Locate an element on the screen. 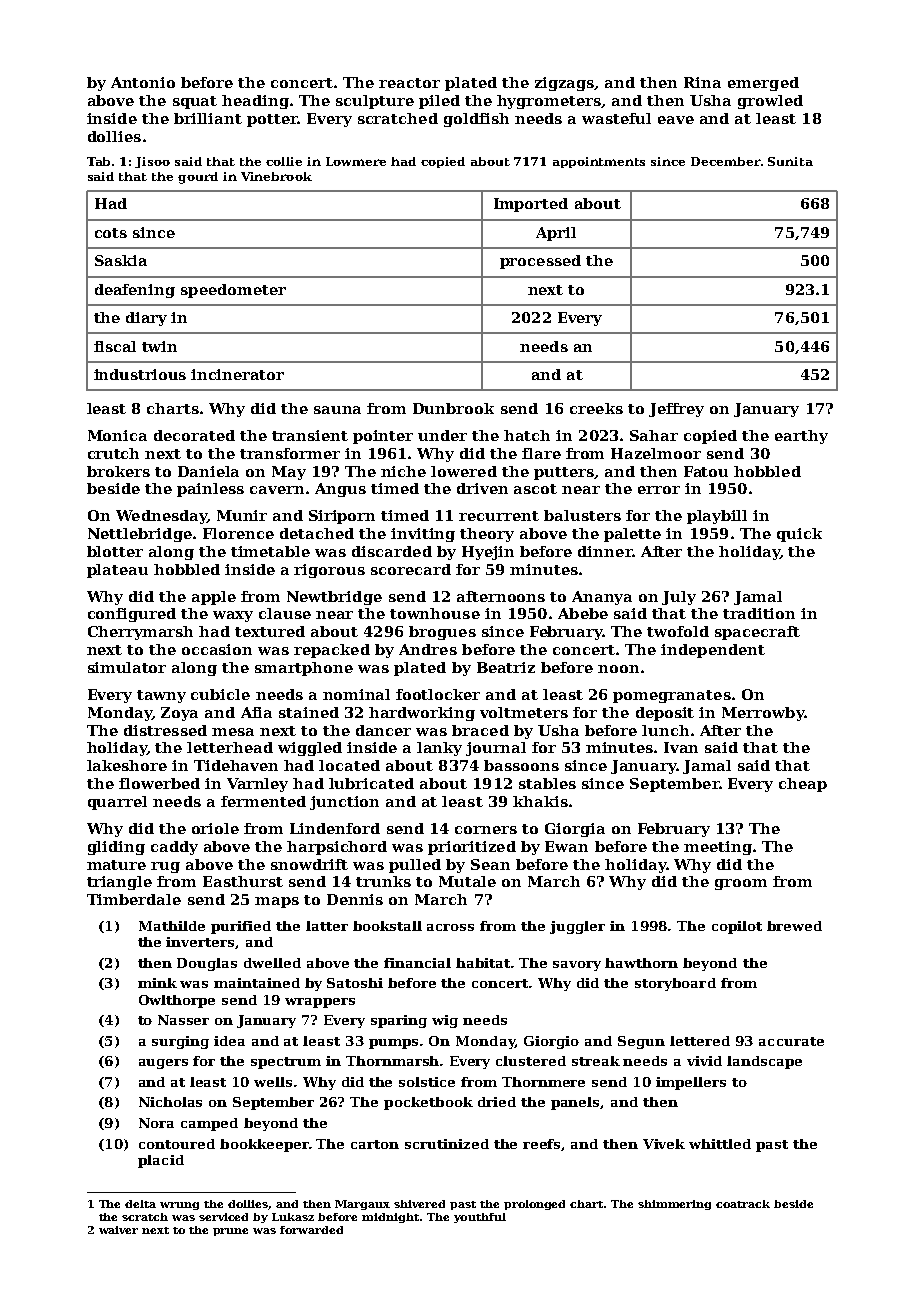 This screenshot has height=1308, width=924. Sean is located at coordinates (490, 864).
